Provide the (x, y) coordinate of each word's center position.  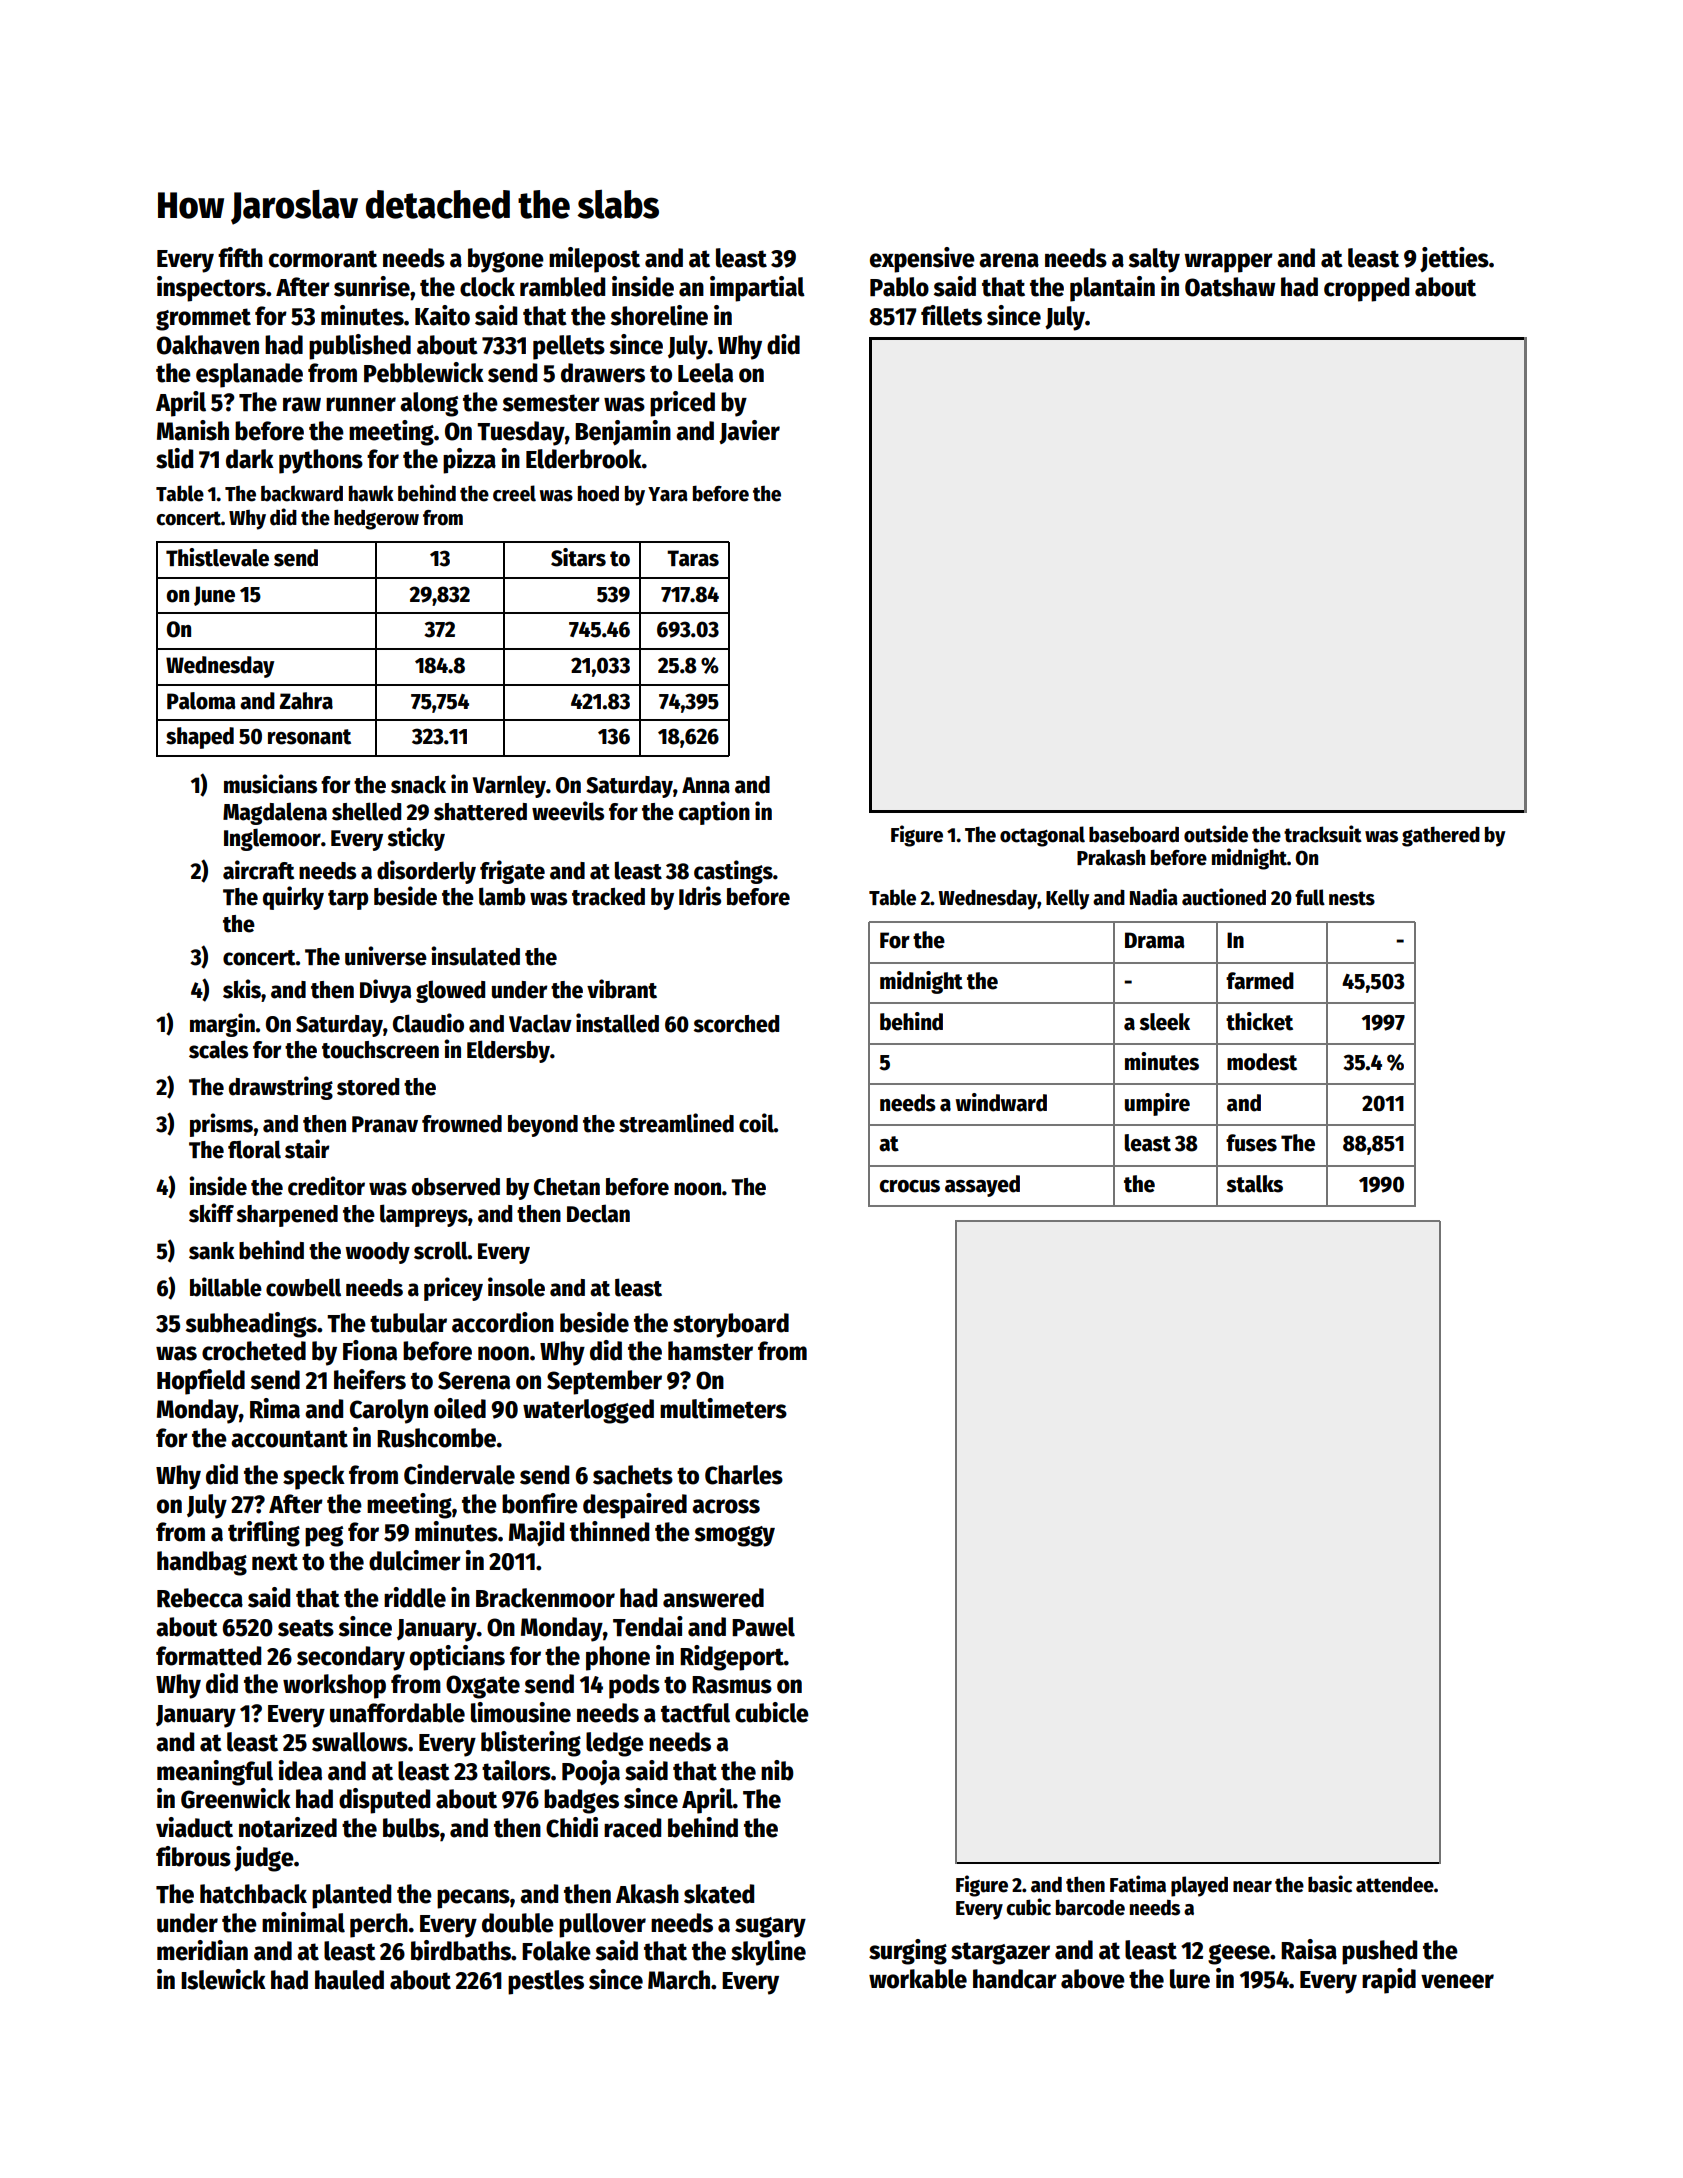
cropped (1366, 289)
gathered (1441, 836)
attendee (1395, 1885)
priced (682, 404)
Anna (706, 785)
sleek (1164, 1022)
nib (777, 1770)
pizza (469, 461)
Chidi (572, 1827)
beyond (543, 1126)
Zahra (306, 701)
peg (324, 1536)
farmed (1260, 981)
